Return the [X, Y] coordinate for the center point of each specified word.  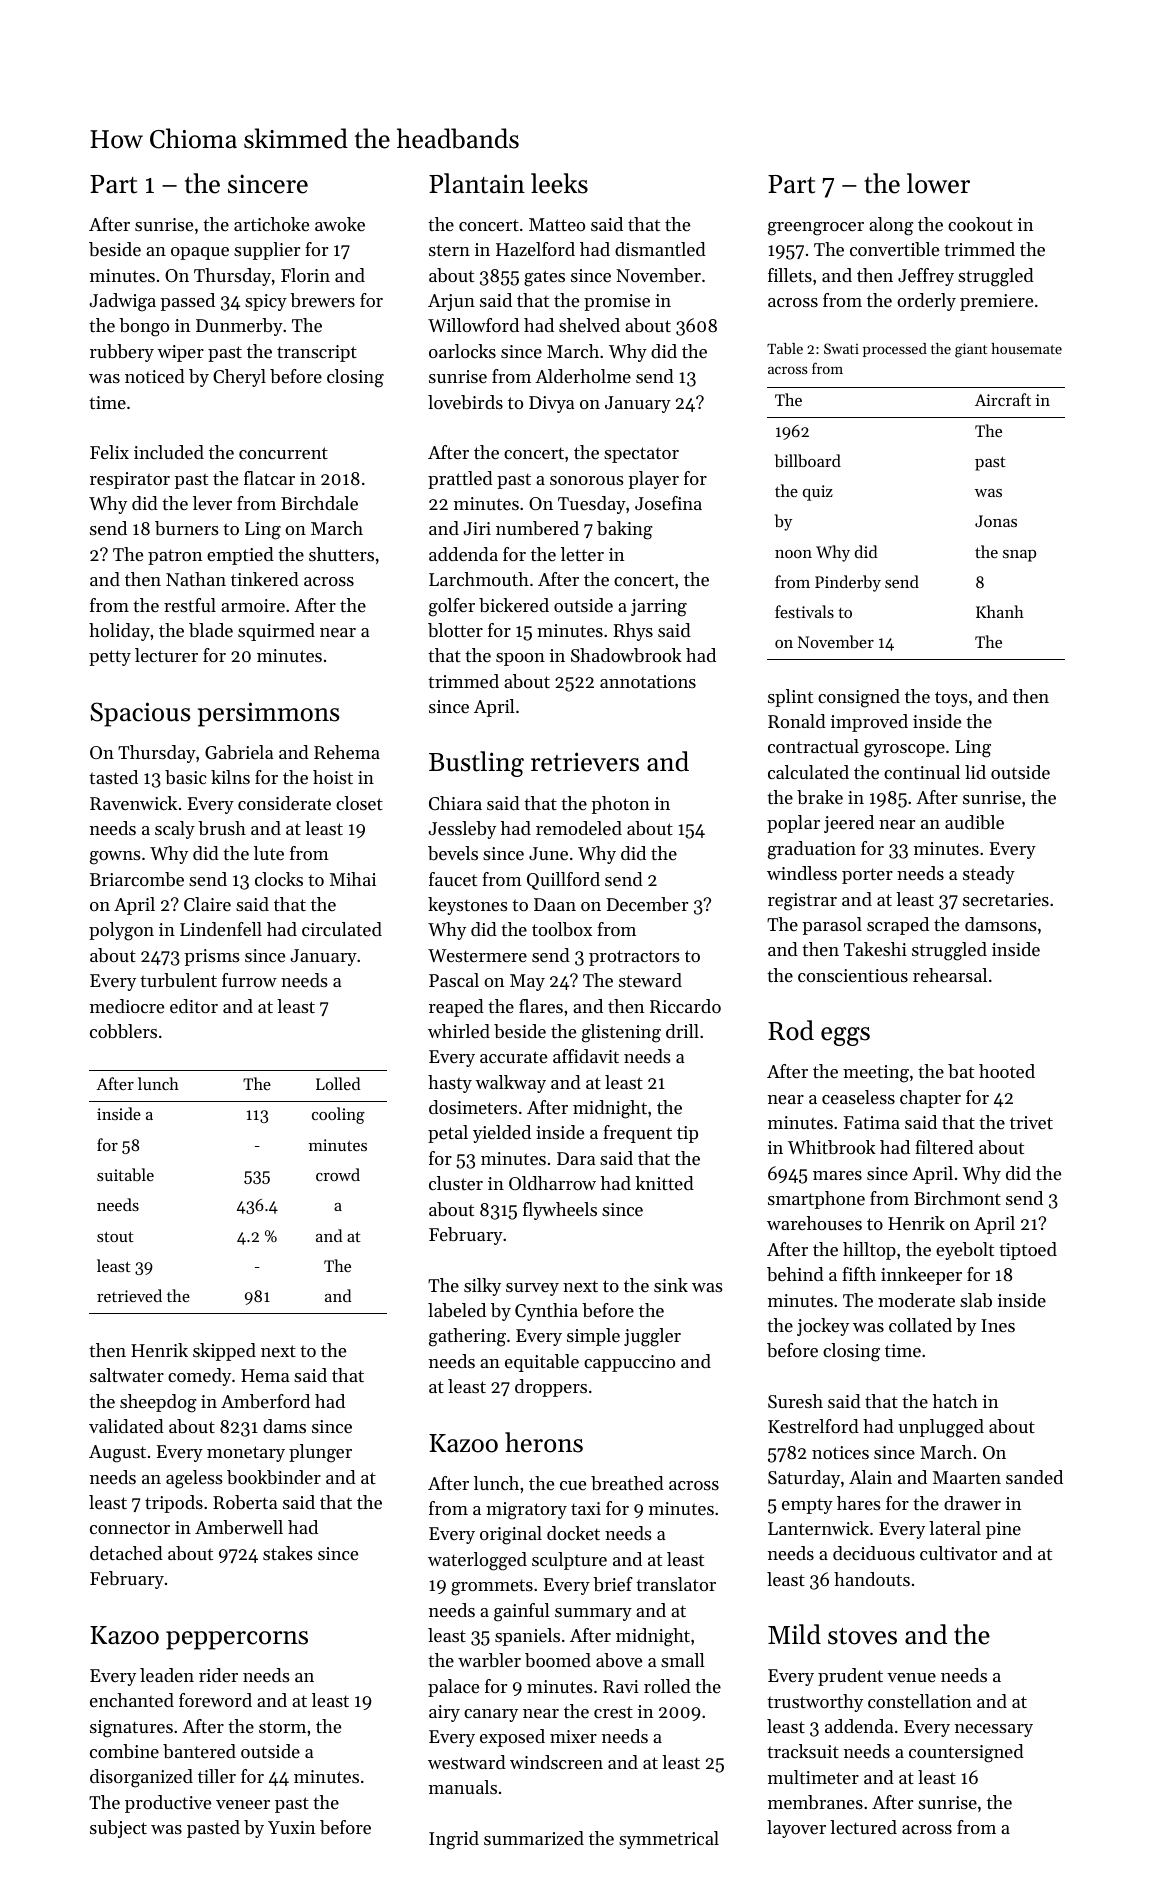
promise [617, 302]
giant [971, 350]
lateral [955, 1528]
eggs [845, 1036]
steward [650, 980]
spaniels [527, 1637]
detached [126, 1553]
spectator [641, 455]
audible [974, 822]
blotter [455, 630]
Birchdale [319, 503]
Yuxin [291, 1827]
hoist [333, 777]
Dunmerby [239, 327]
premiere [996, 302]
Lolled [338, 1083]
